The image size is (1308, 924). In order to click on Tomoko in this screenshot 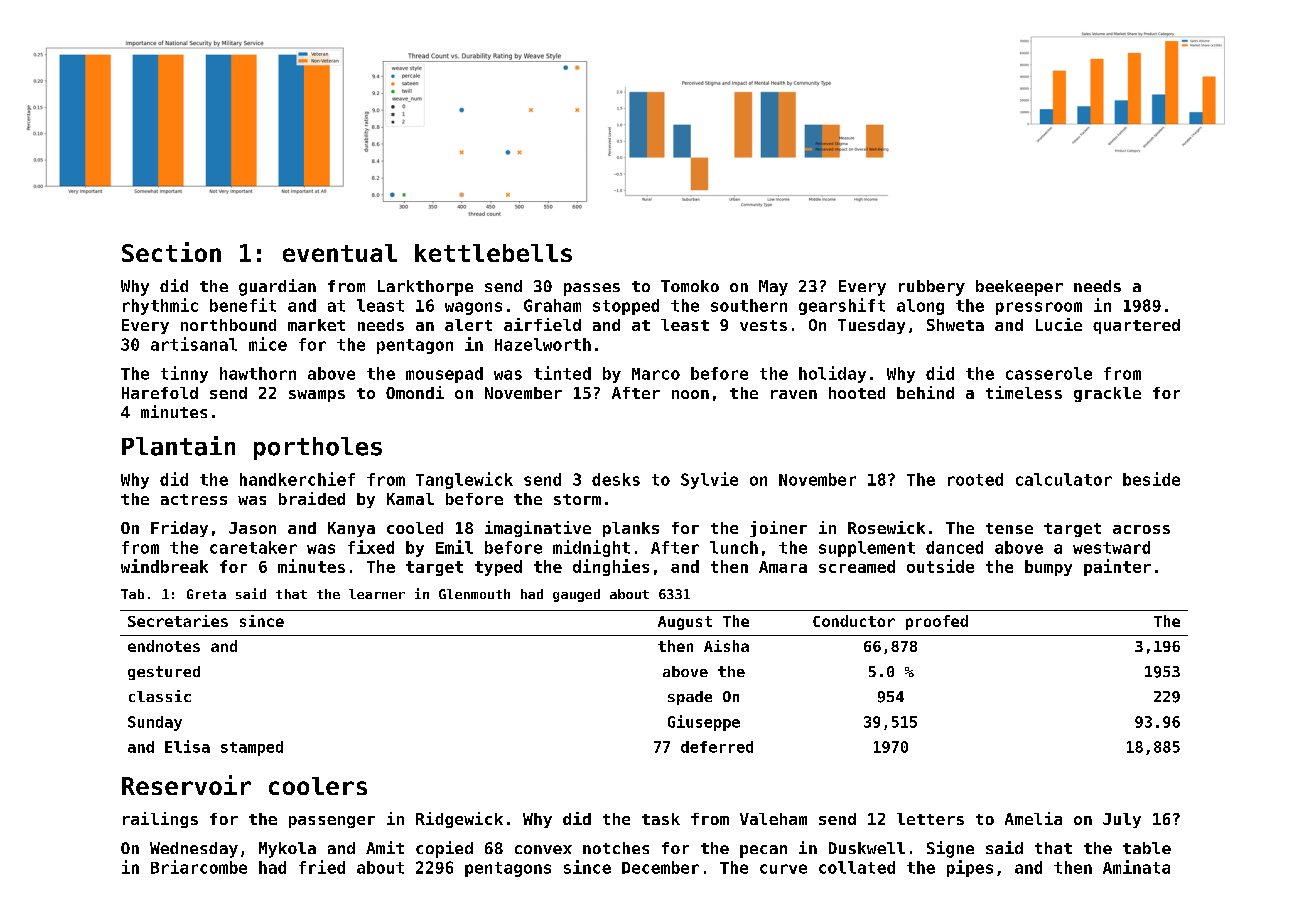, I will do `click(690, 286)`.
